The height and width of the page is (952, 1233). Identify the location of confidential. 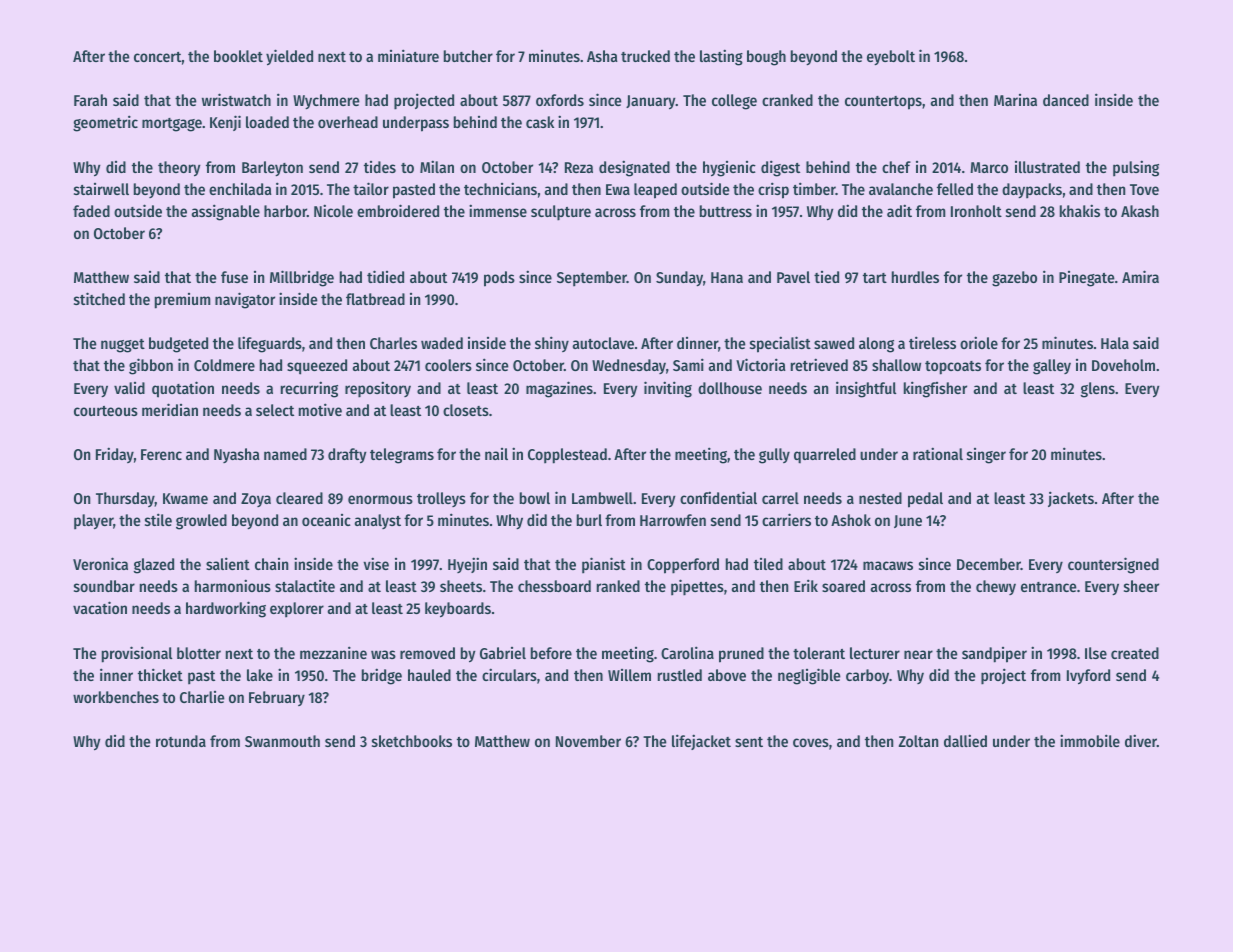
(718, 497).
